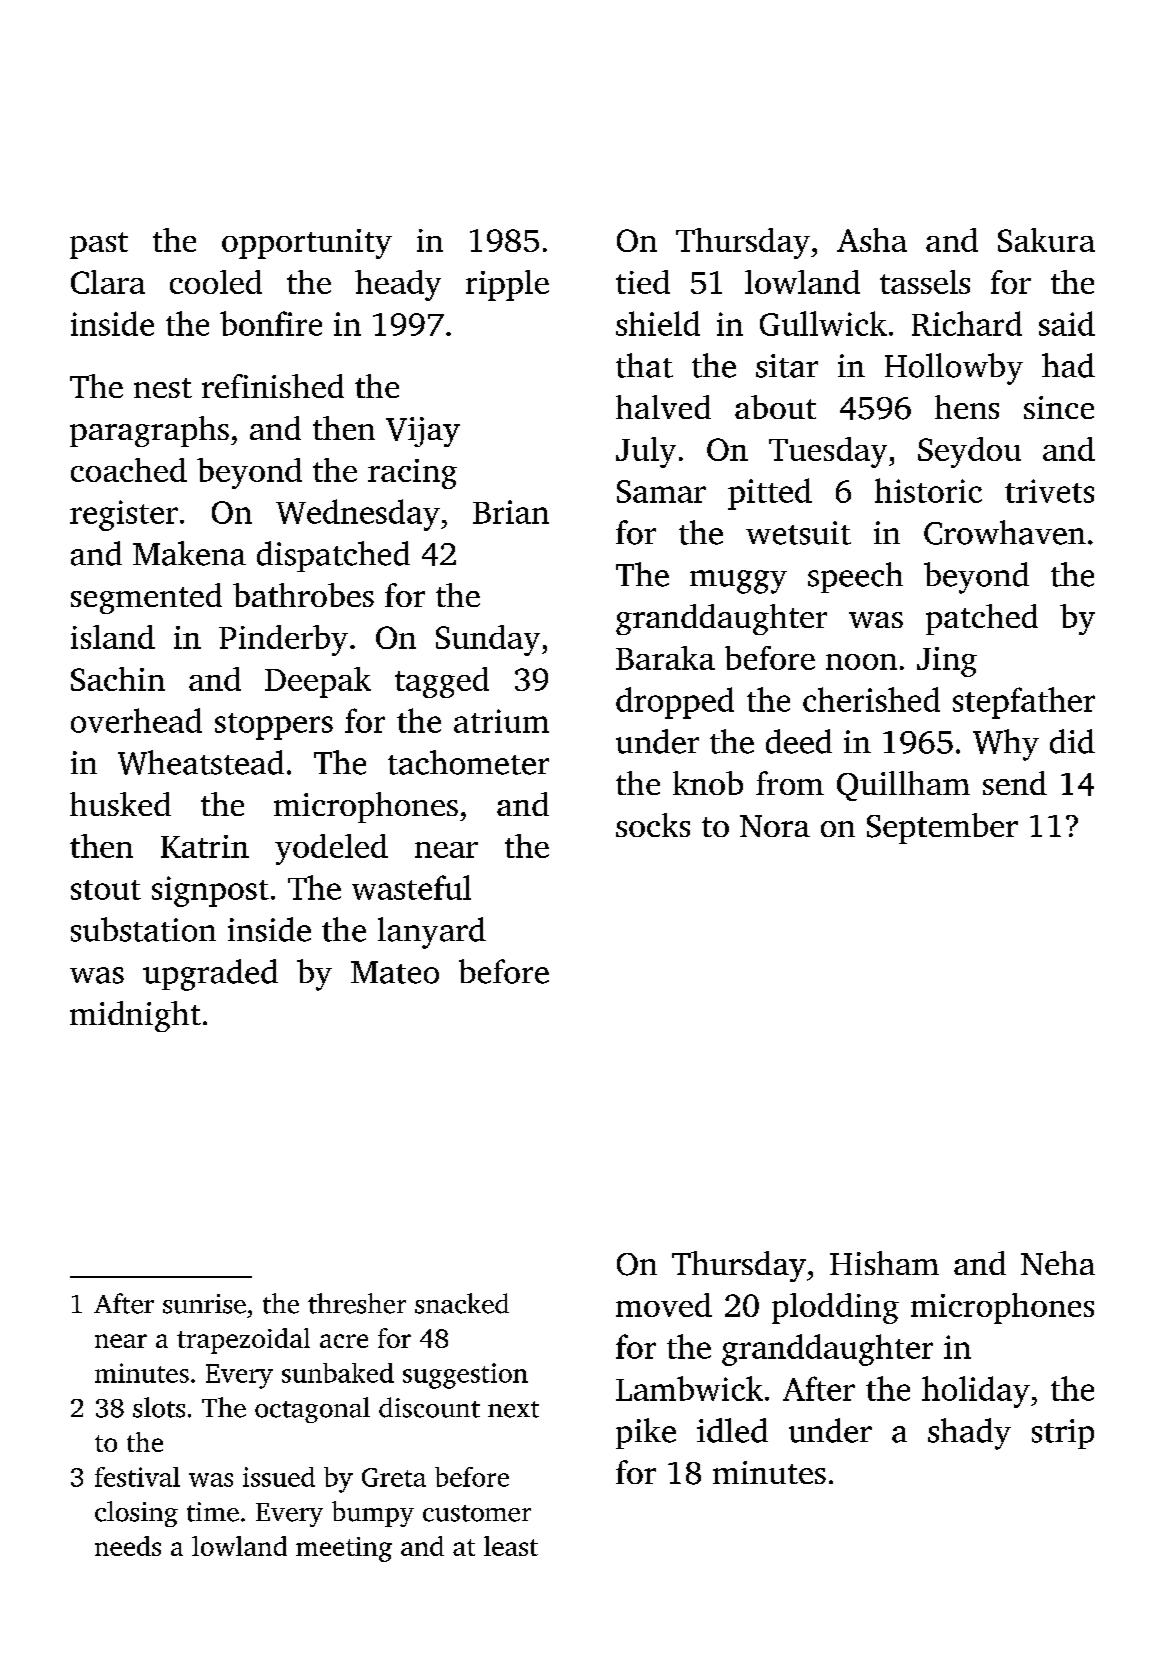 The height and width of the screenshot is (1654, 1165). I want to click on holiday, so click(976, 1392).
